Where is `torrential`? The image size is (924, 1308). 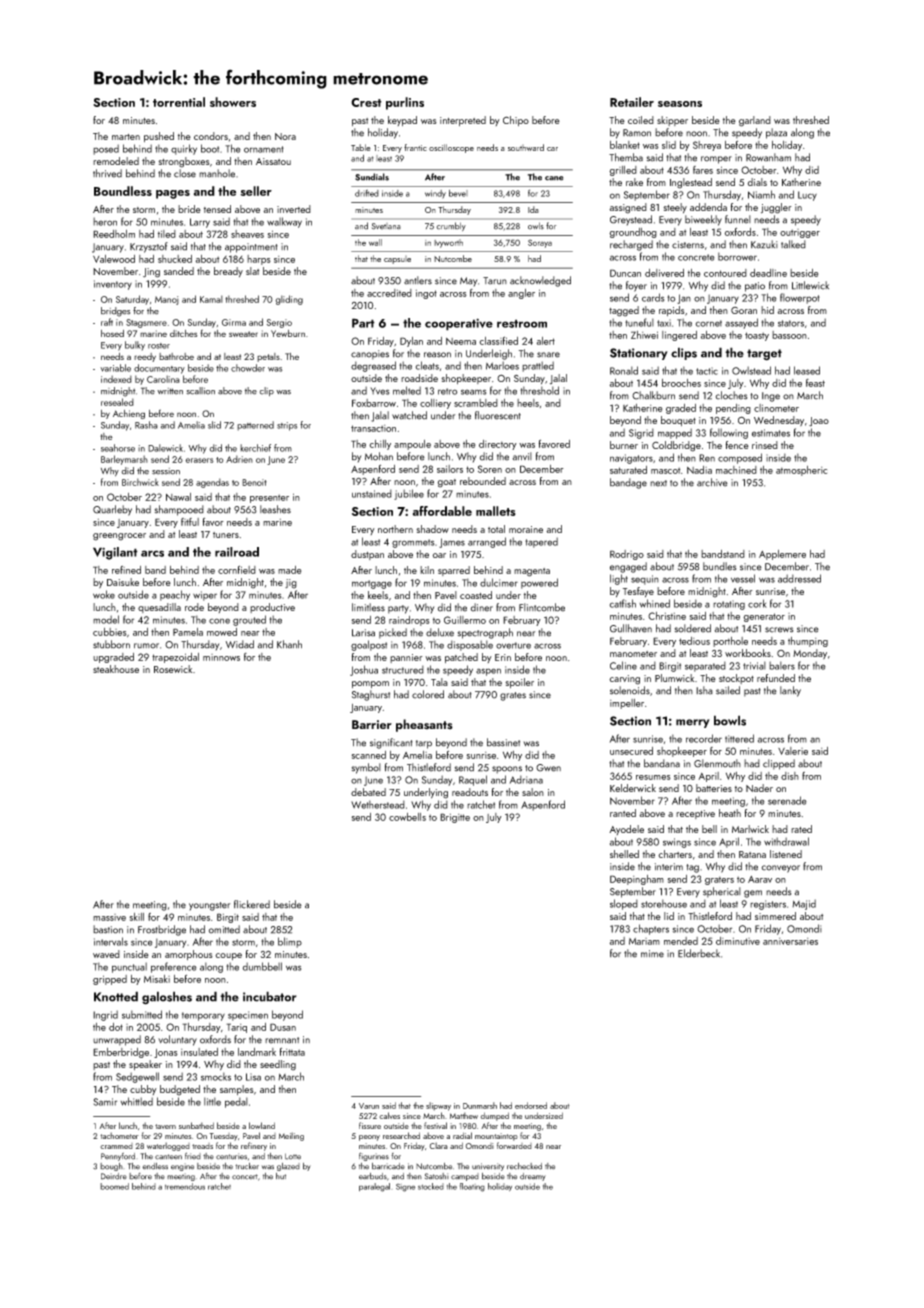
torrential is located at coordinates (179, 102).
